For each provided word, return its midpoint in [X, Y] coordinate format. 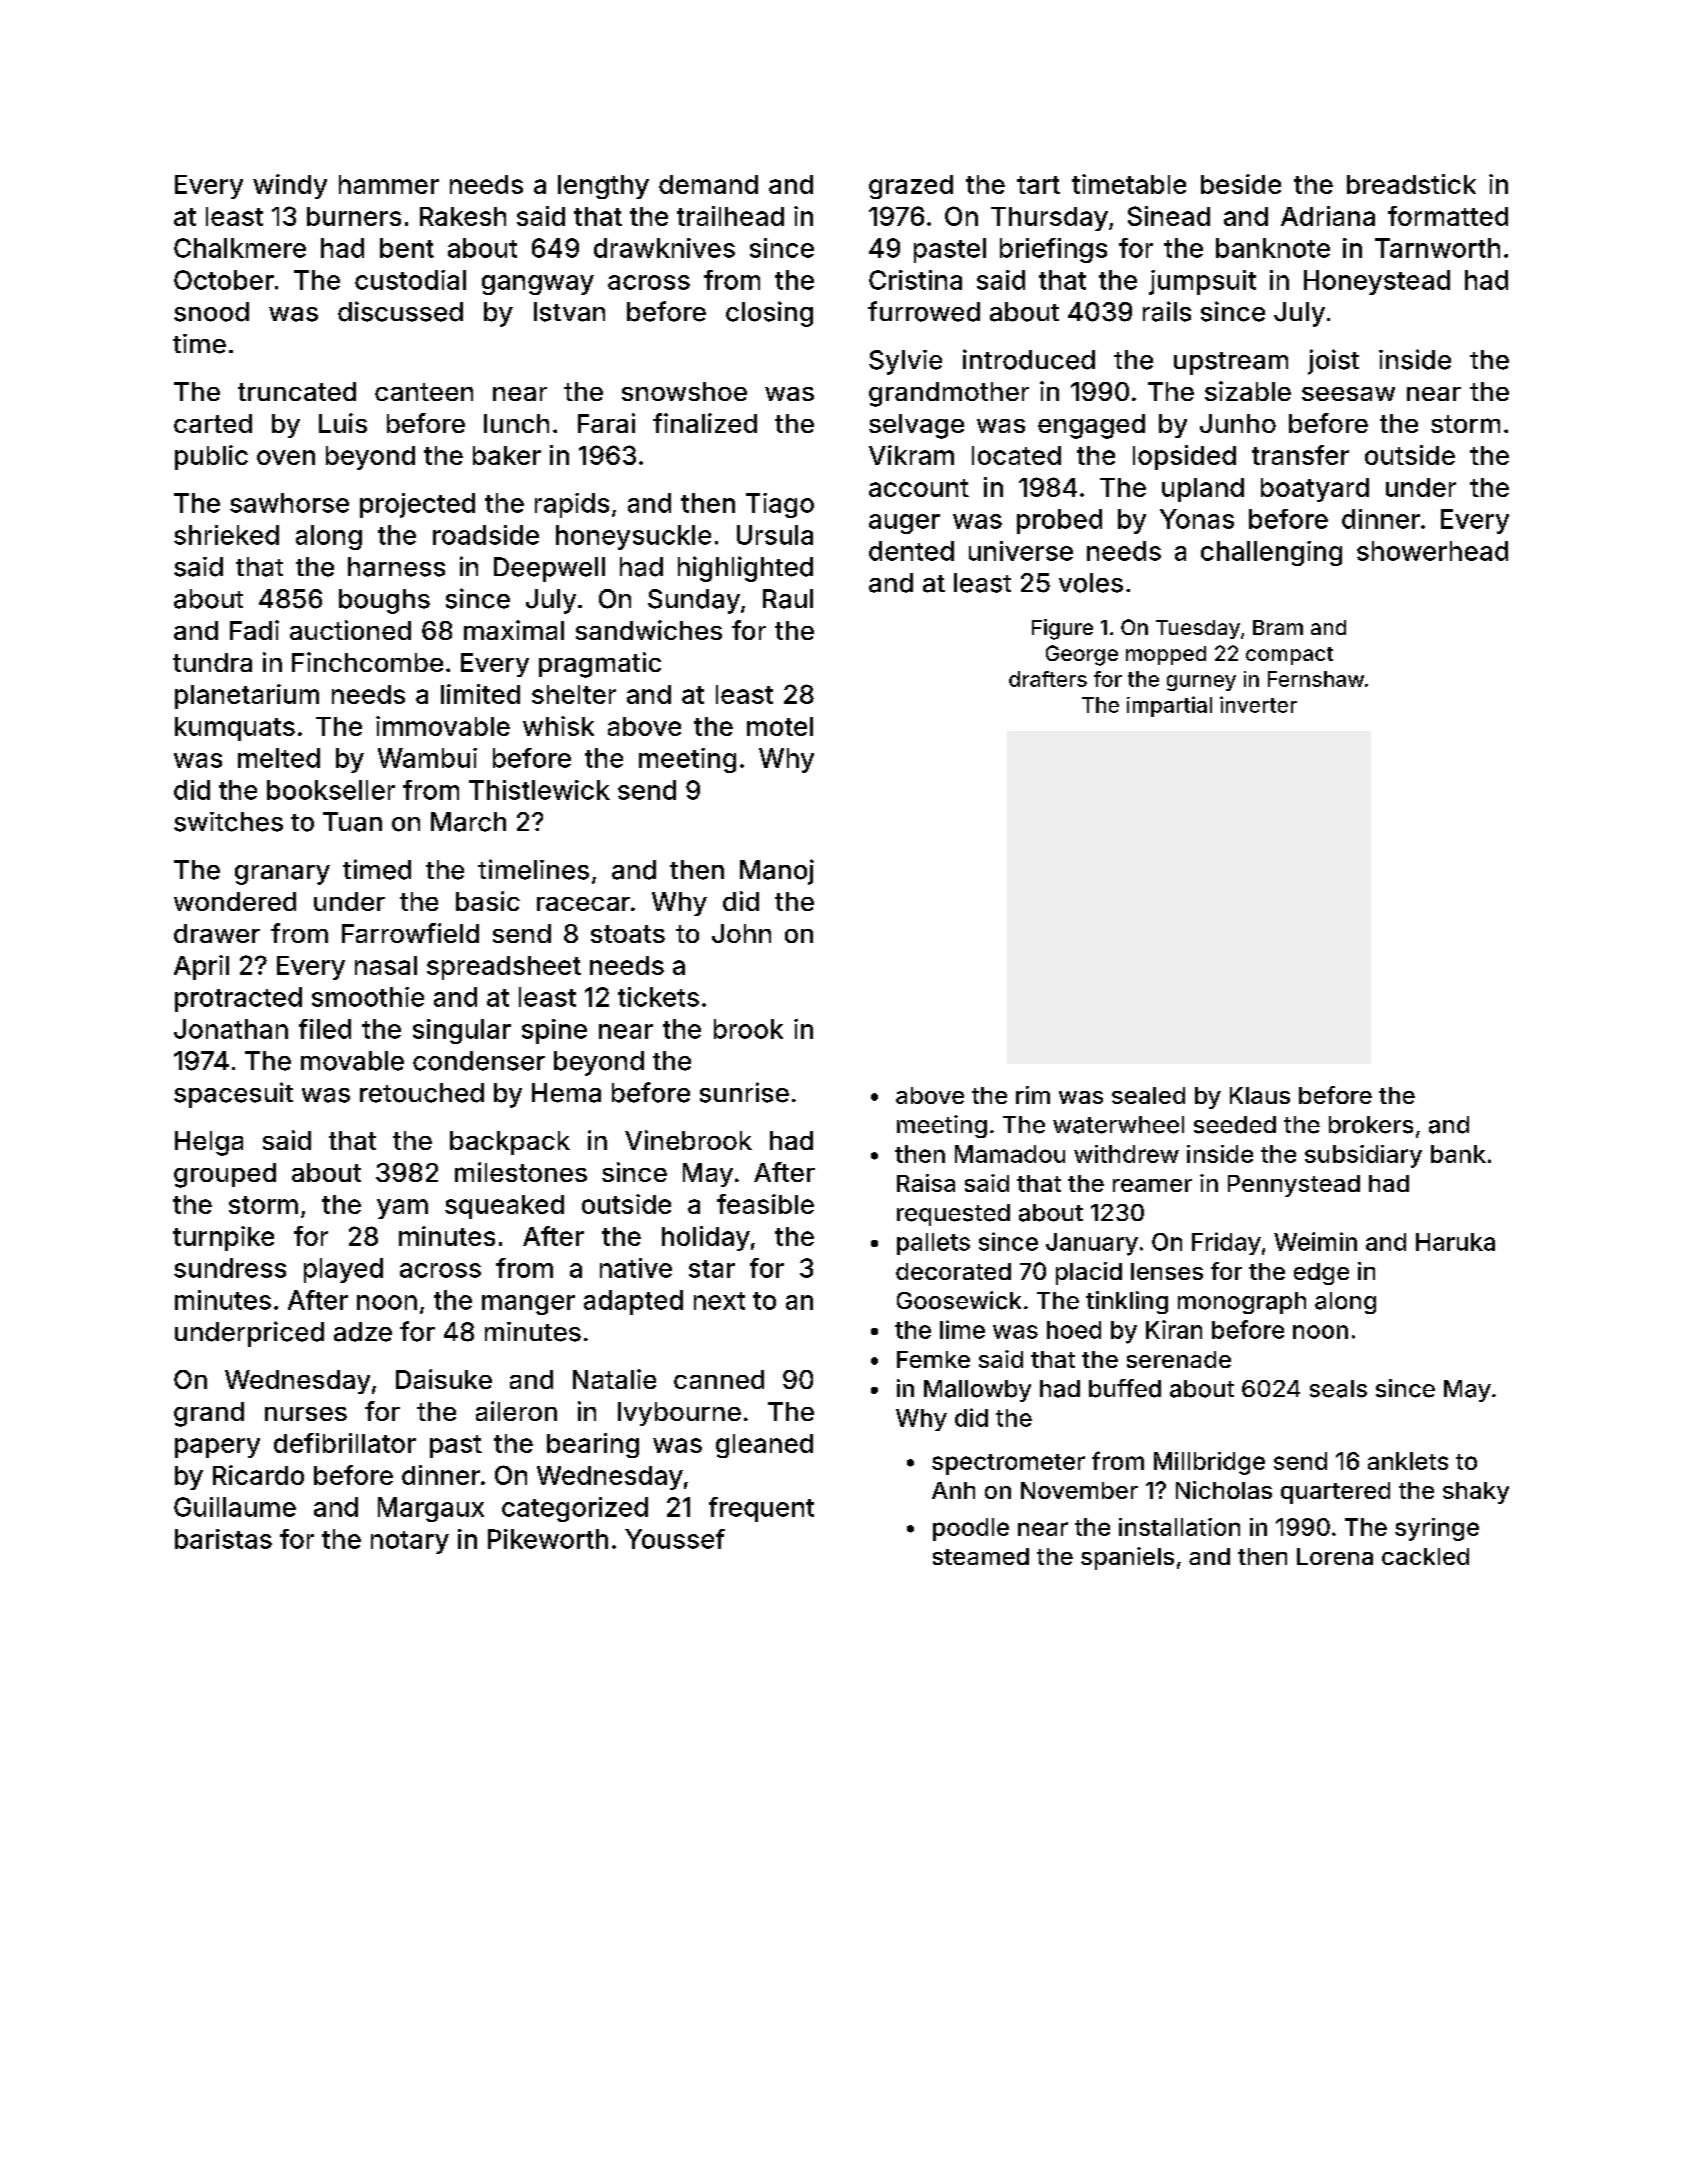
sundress [230, 1268]
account [919, 488]
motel [780, 726]
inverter [1258, 704]
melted [279, 758]
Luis [343, 423]
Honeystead [1377, 282]
